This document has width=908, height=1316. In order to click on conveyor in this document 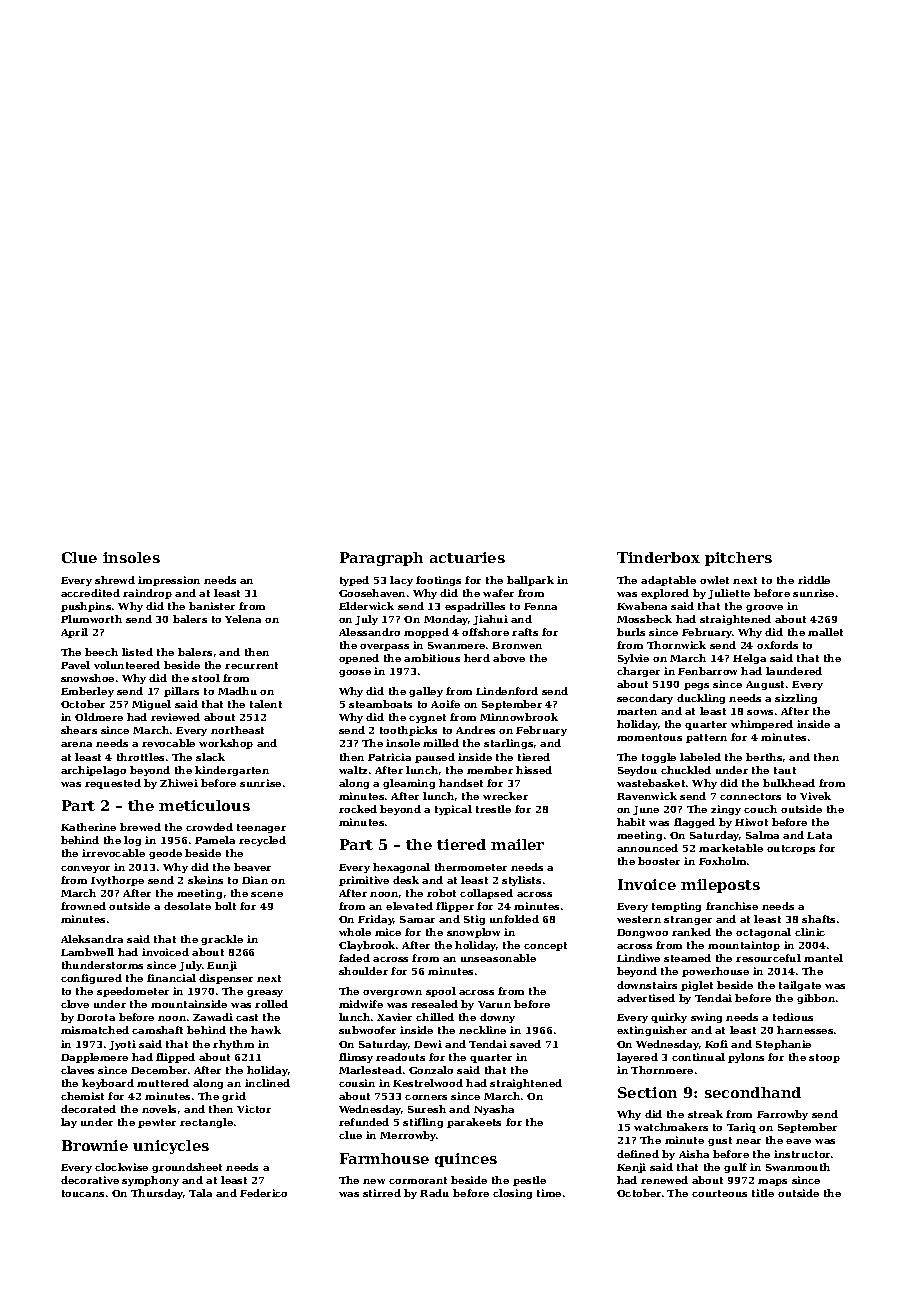, I will do `click(85, 869)`.
